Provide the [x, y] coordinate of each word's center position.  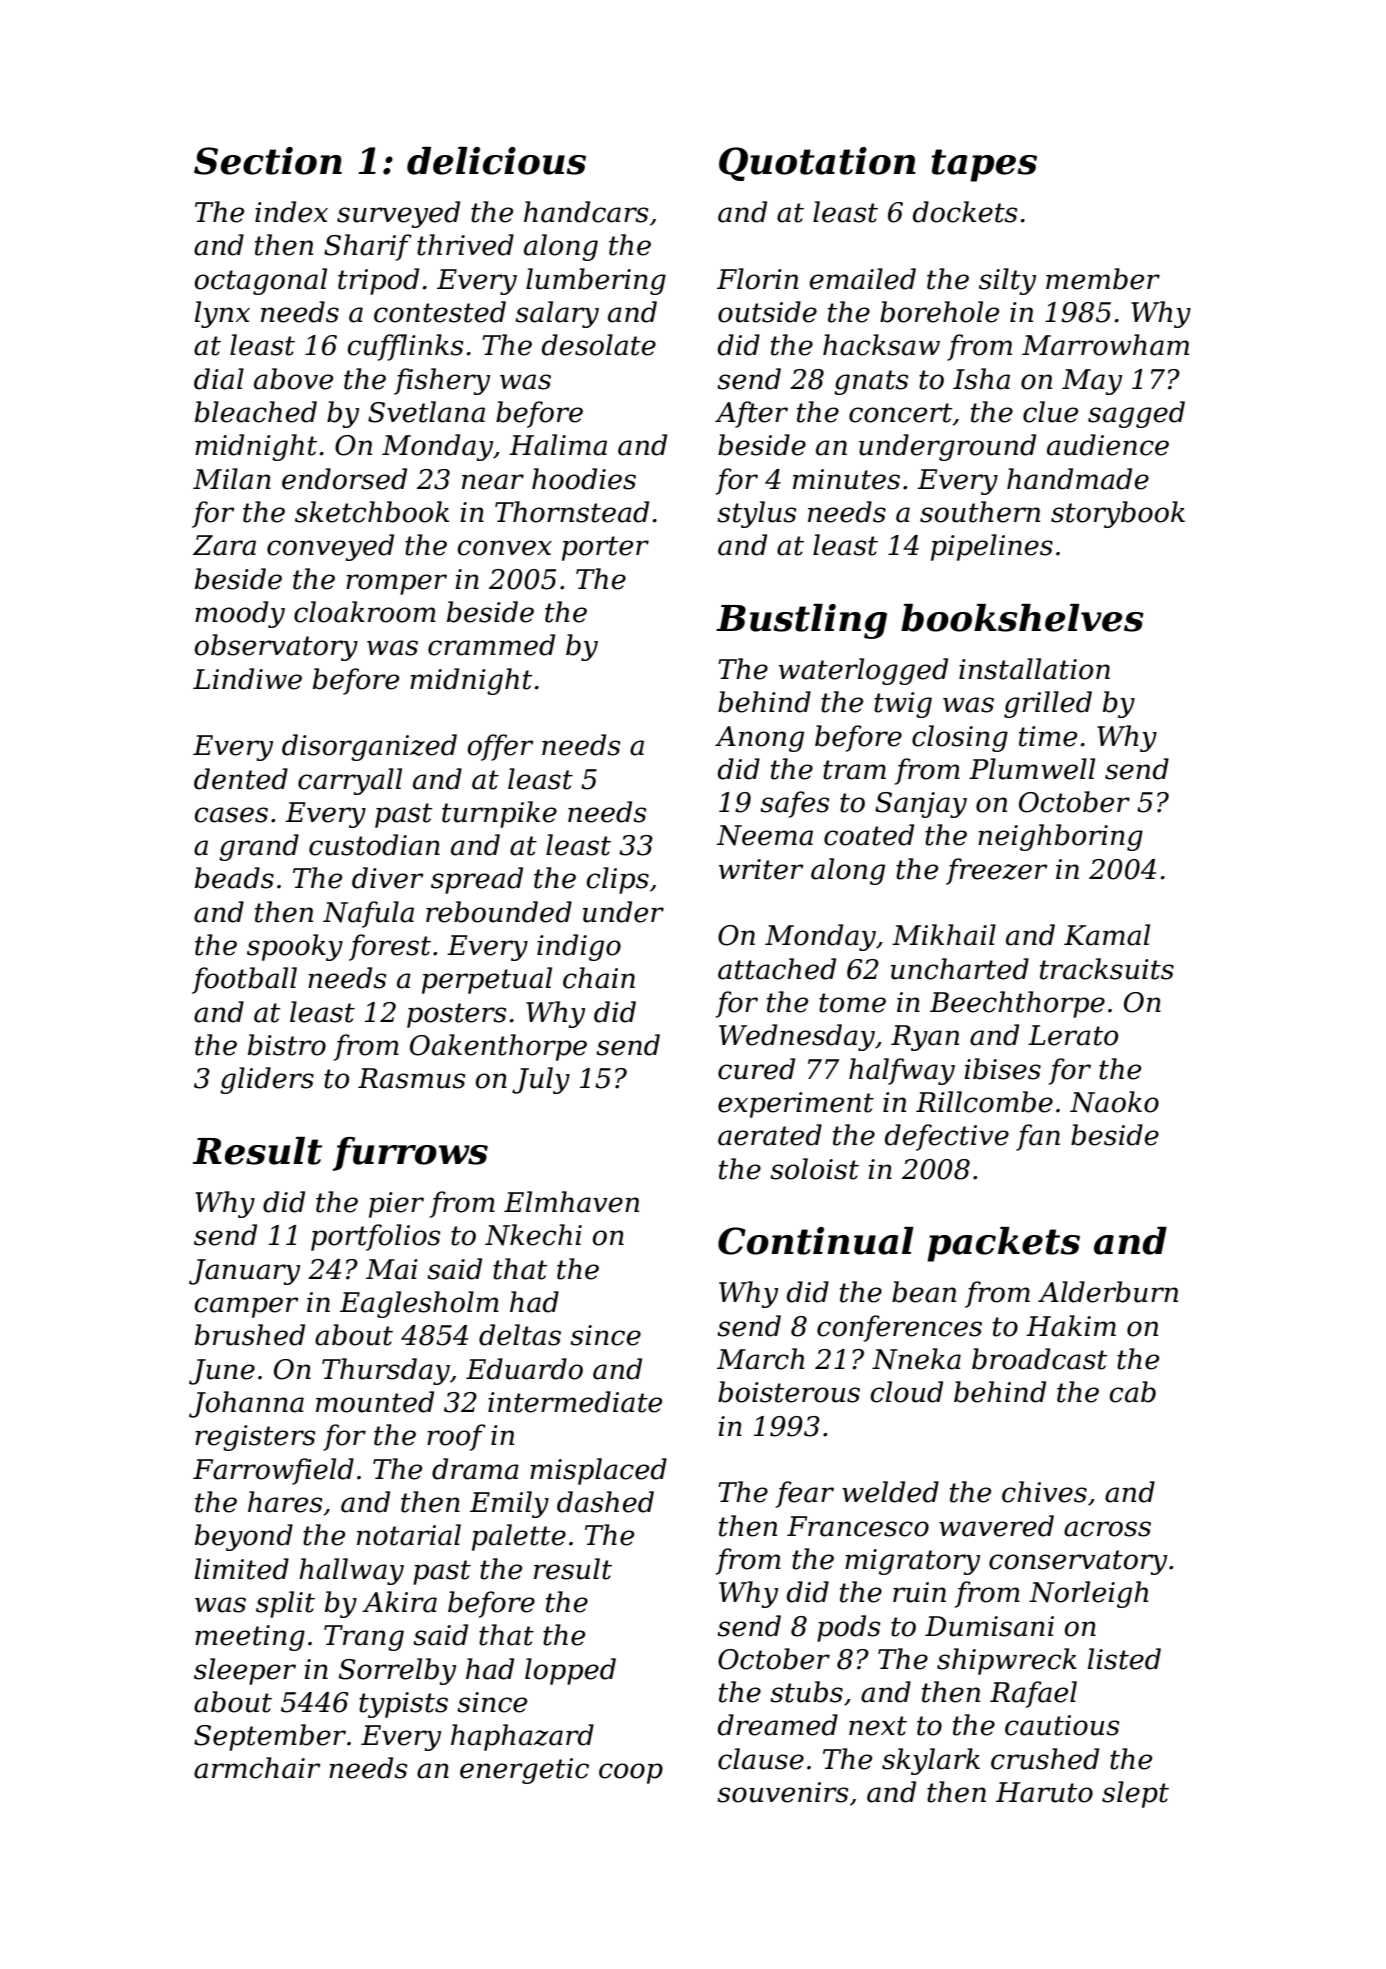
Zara [224, 545]
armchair [257, 1768]
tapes [984, 165]
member [1103, 279]
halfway [902, 1071]
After [751, 414]
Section [268, 161]
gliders [267, 1080]
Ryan [925, 1038]
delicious [496, 161]
